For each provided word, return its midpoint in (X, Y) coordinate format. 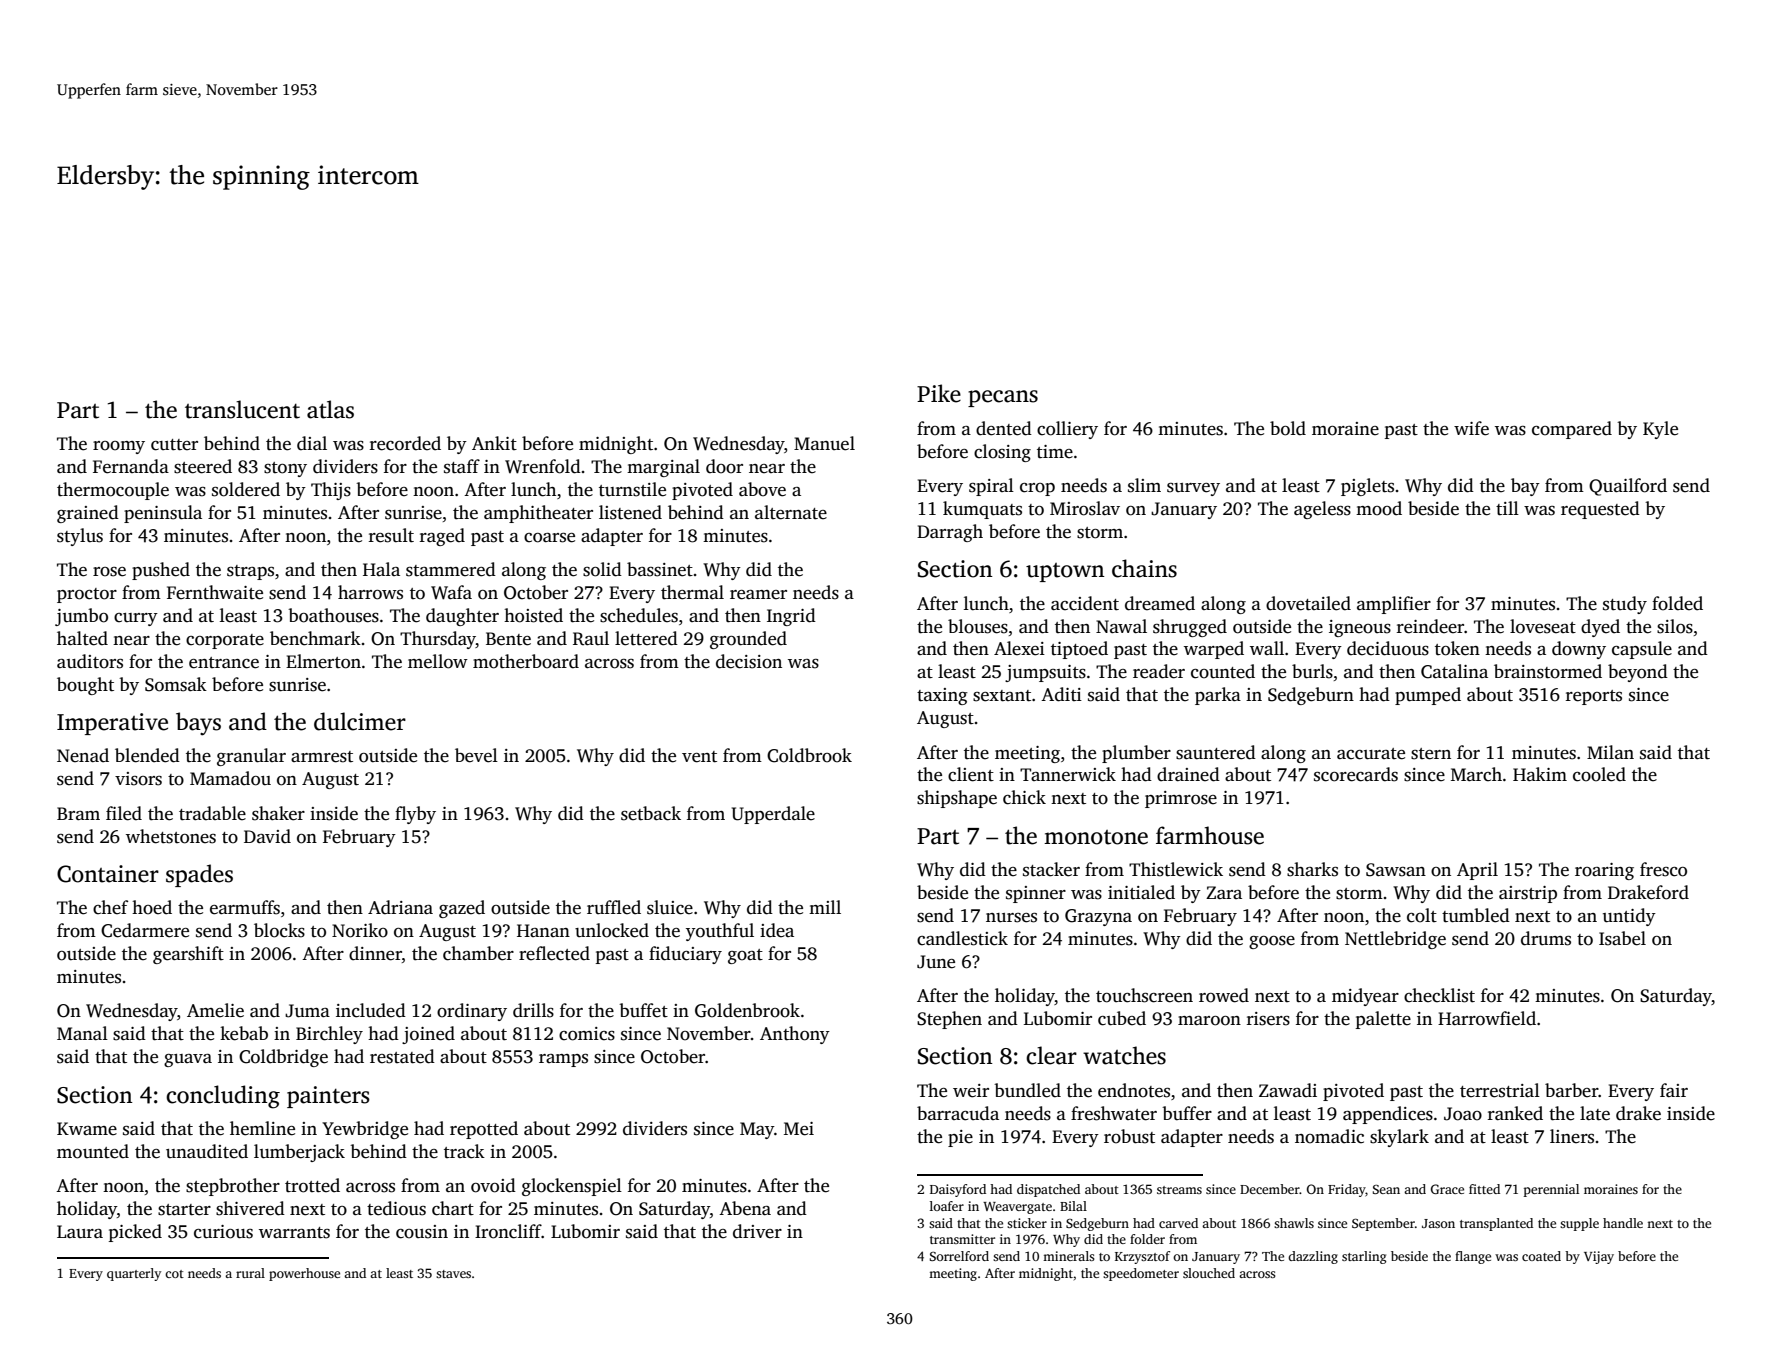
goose (1272, 942)
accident (1085, 603)
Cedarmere (145, 930)
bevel (476, 755)
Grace (1447, 1189)
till (1507, 508)
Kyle (1660, 430)
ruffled (614, 907)
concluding (223, 1097)
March (1476, 774)
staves (453, 1274)
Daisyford (958, 1190)
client (971, 774)
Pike (939, 393)
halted (82, 638)
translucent (242, 409)
